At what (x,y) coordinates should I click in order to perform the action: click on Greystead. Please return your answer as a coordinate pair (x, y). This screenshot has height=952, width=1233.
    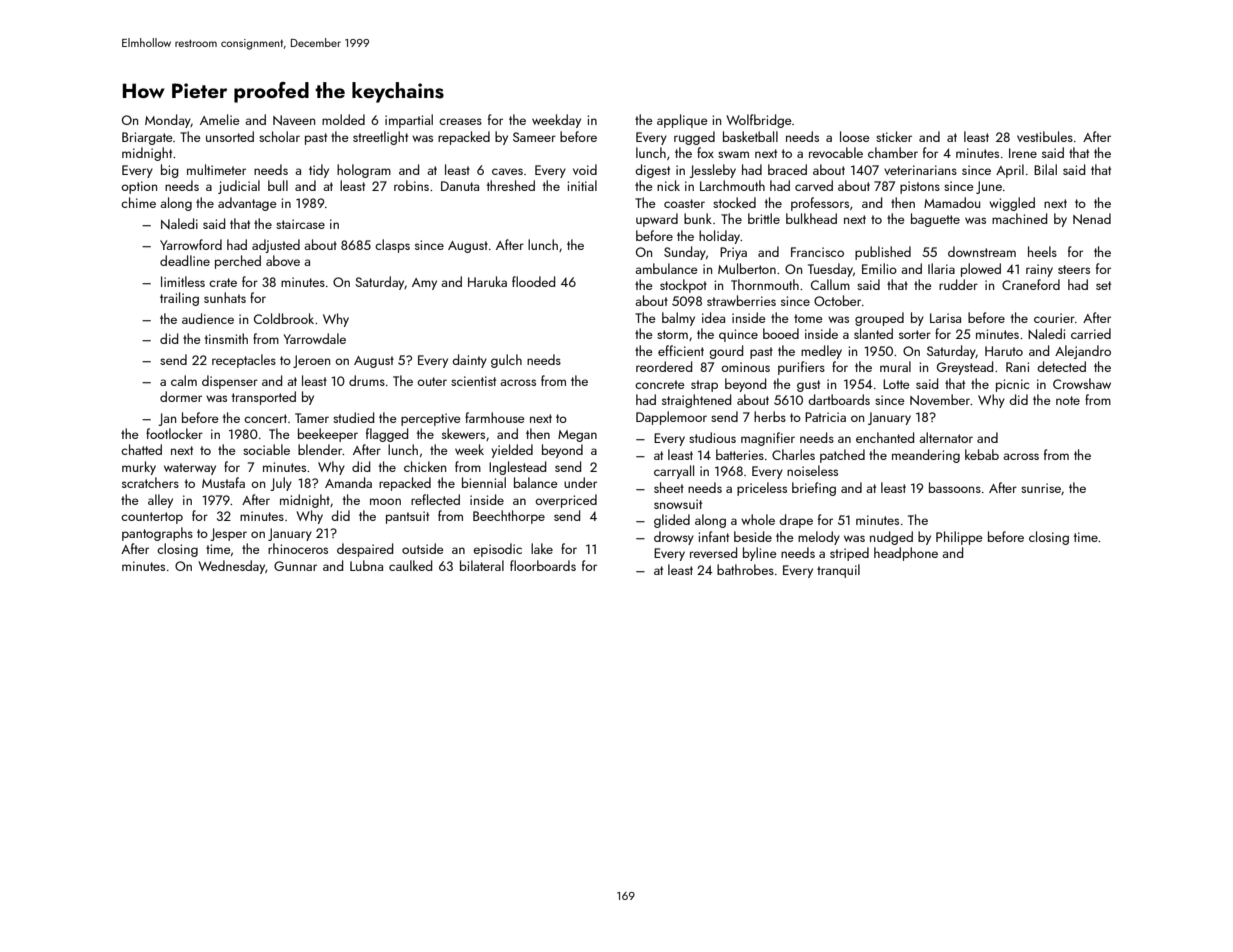
    Looking at the image, I should click on (965, 368).
